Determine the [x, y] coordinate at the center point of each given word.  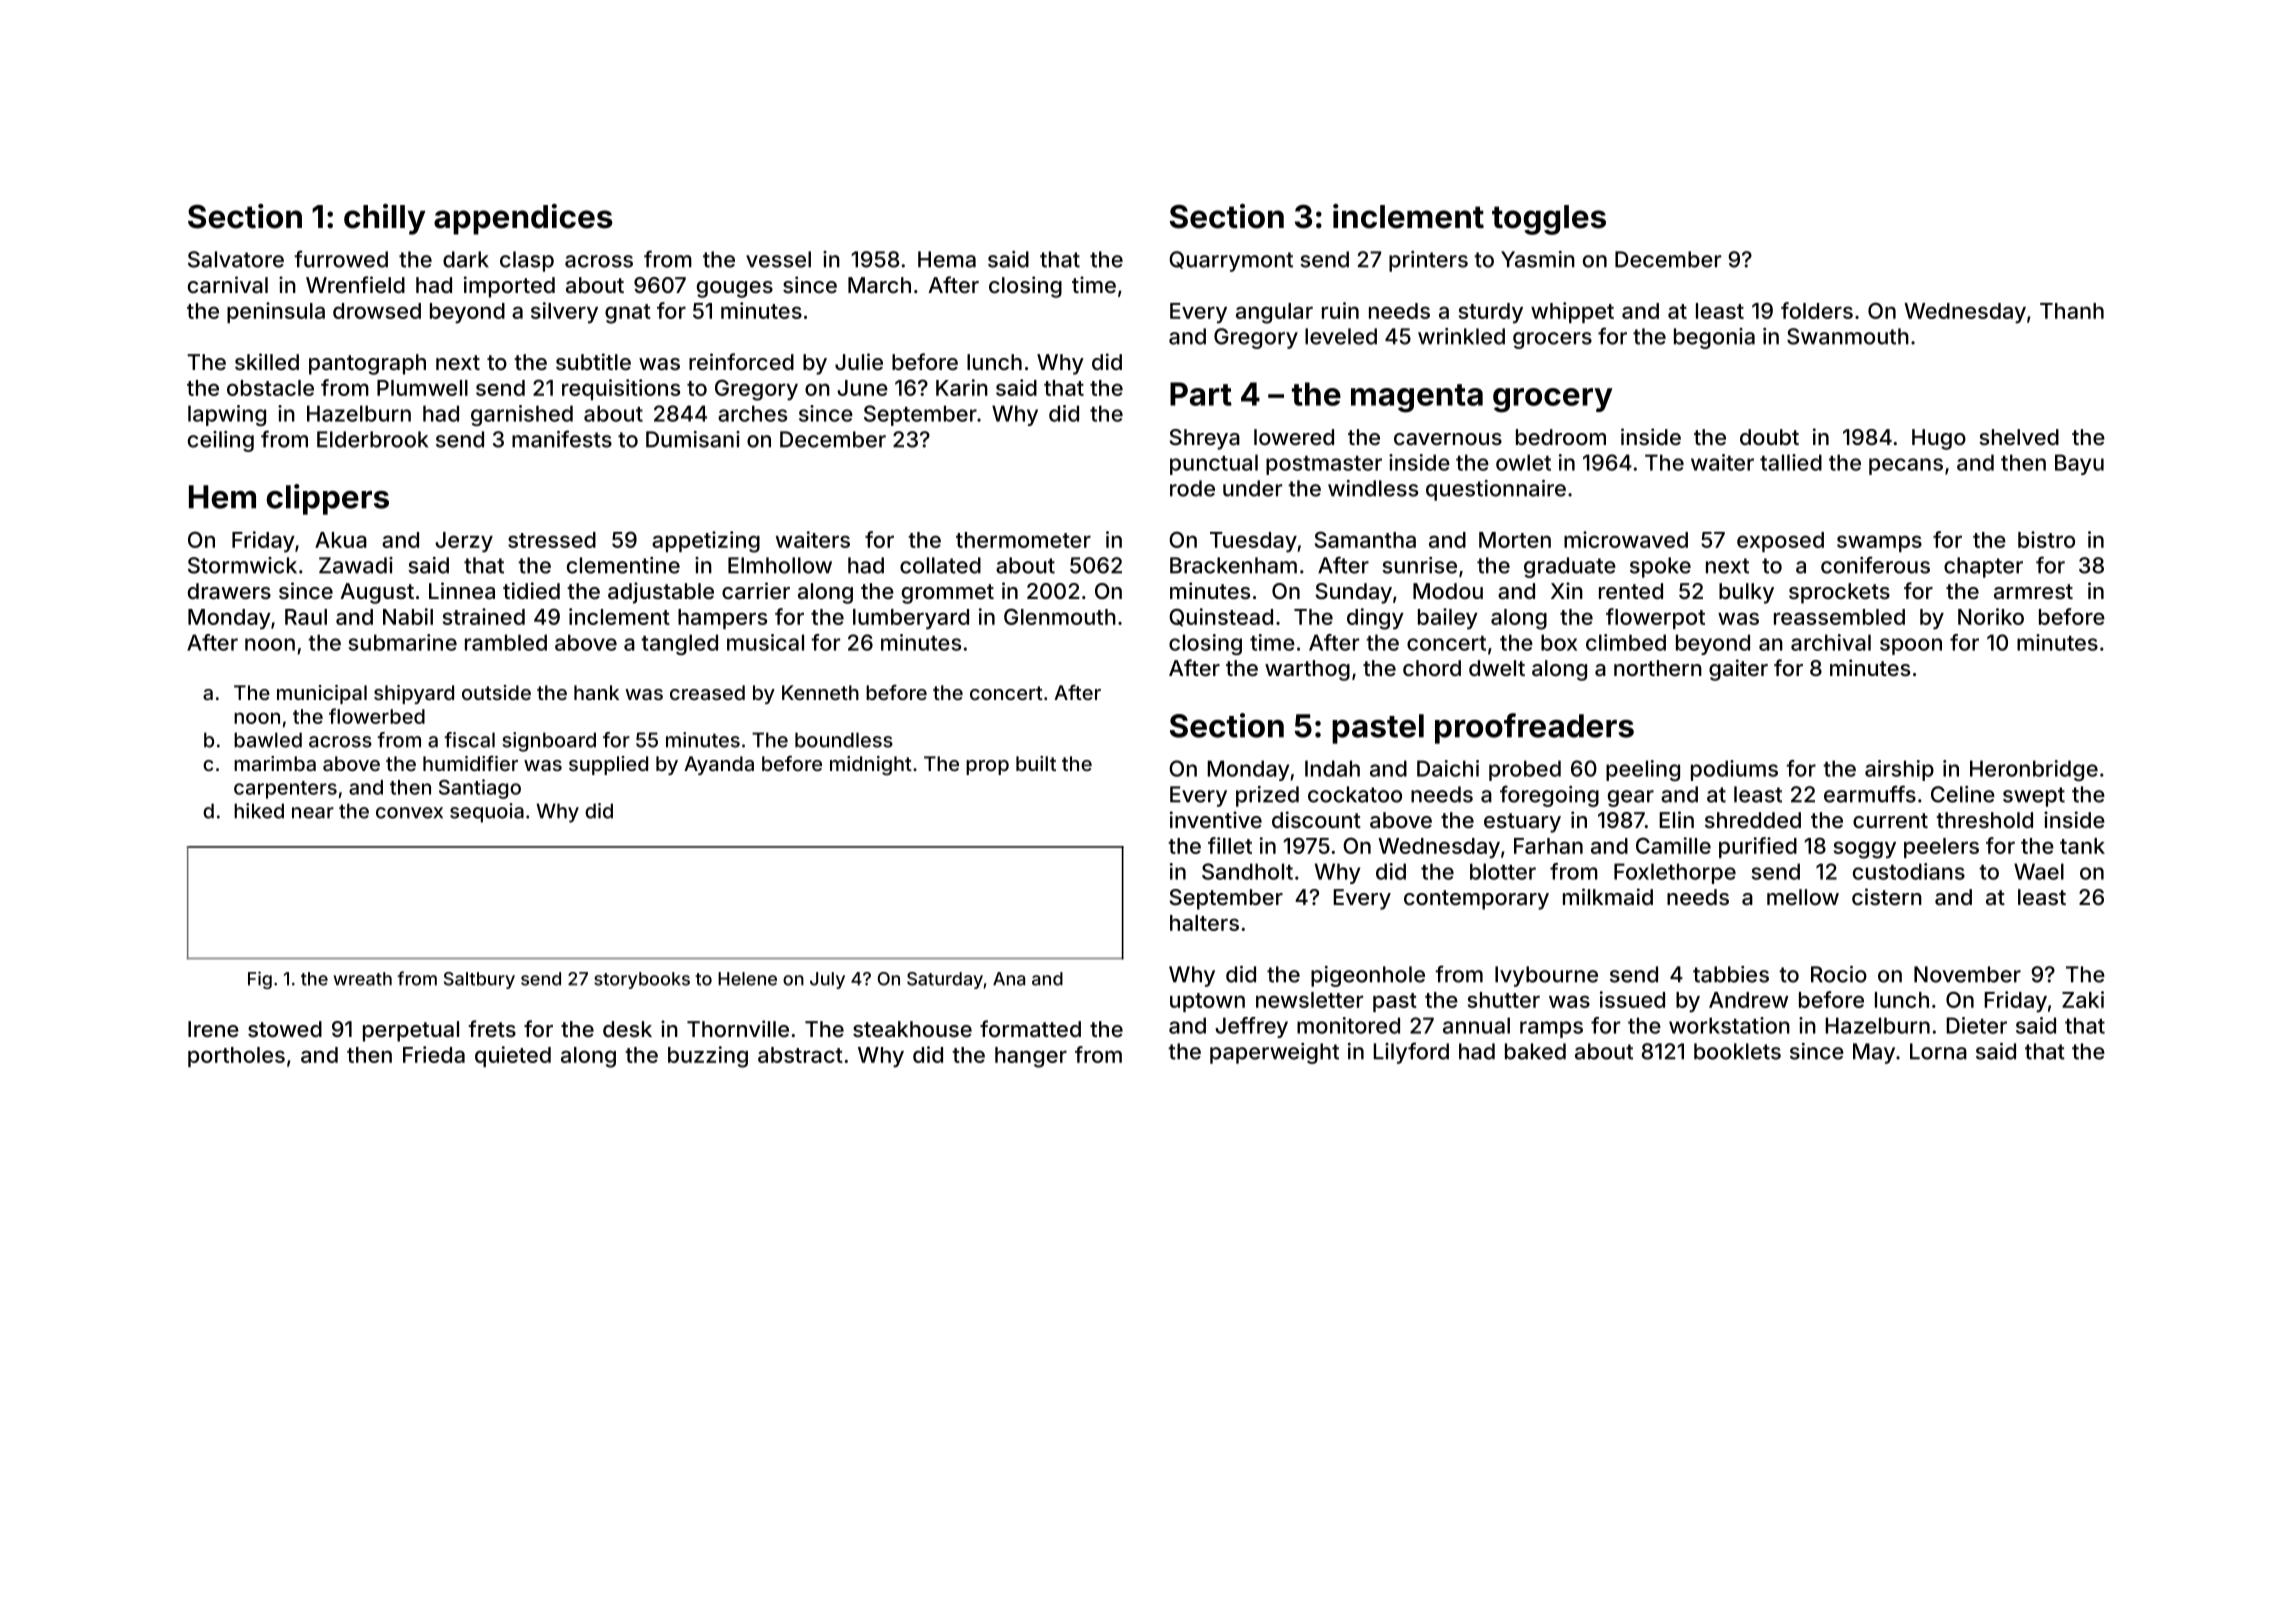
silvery [564, 313]
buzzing [708, 1057]
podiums [1734, 770]
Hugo [1939, 439]
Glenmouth [1060, 616]
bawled [268, 740]
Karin [962, 387]
